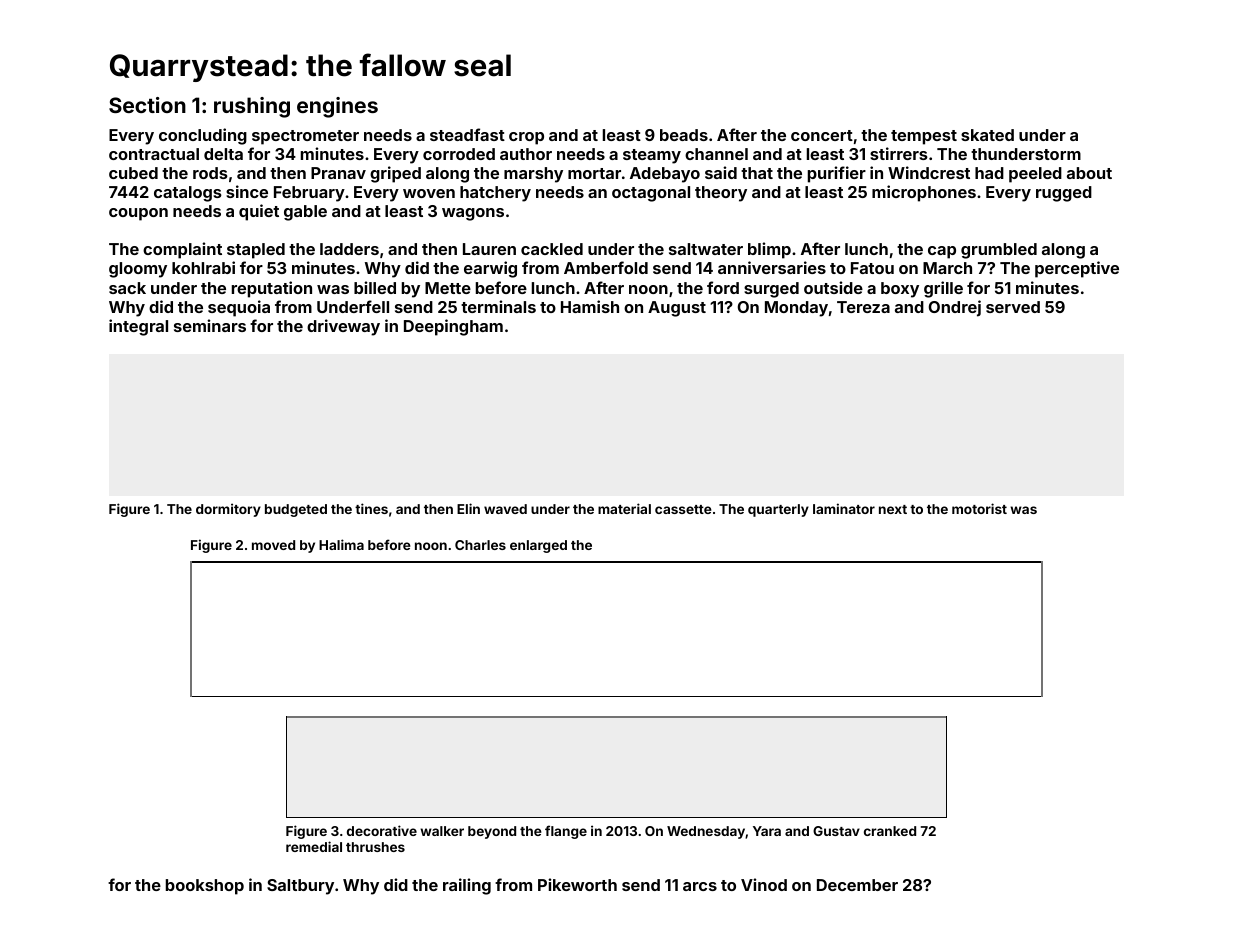 The height and width of the screenshot is (952, 1233). What do you see at coordinates (252, 107) in the screenshot?
I see `rushing` at bounding box center [252, 107].
